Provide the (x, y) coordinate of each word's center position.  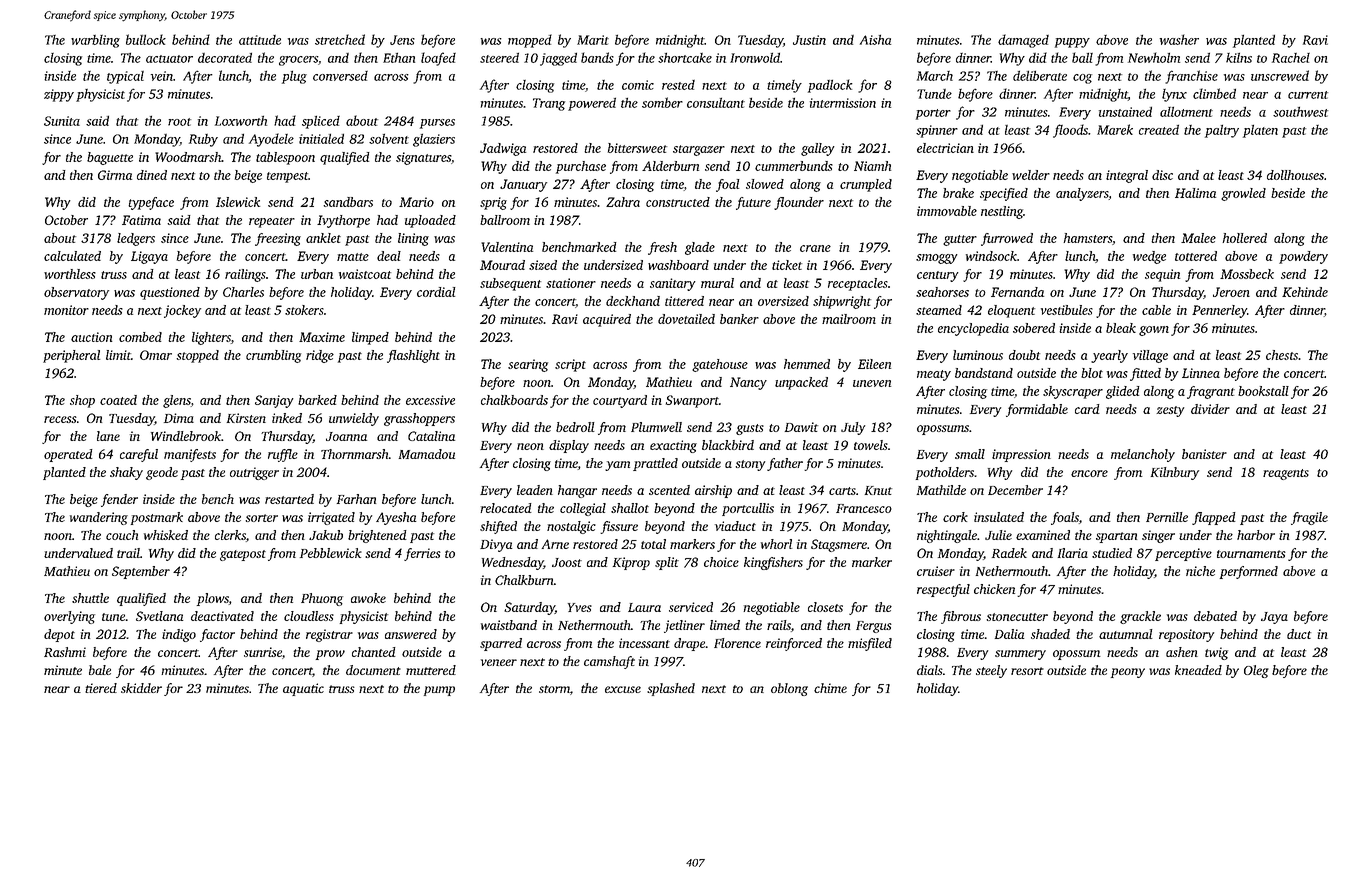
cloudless (309, 616)
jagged (558, 59)
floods (1070, 131)
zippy (59, 95)
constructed (678, 202)
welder (1031, 175)
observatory (76, 293)
